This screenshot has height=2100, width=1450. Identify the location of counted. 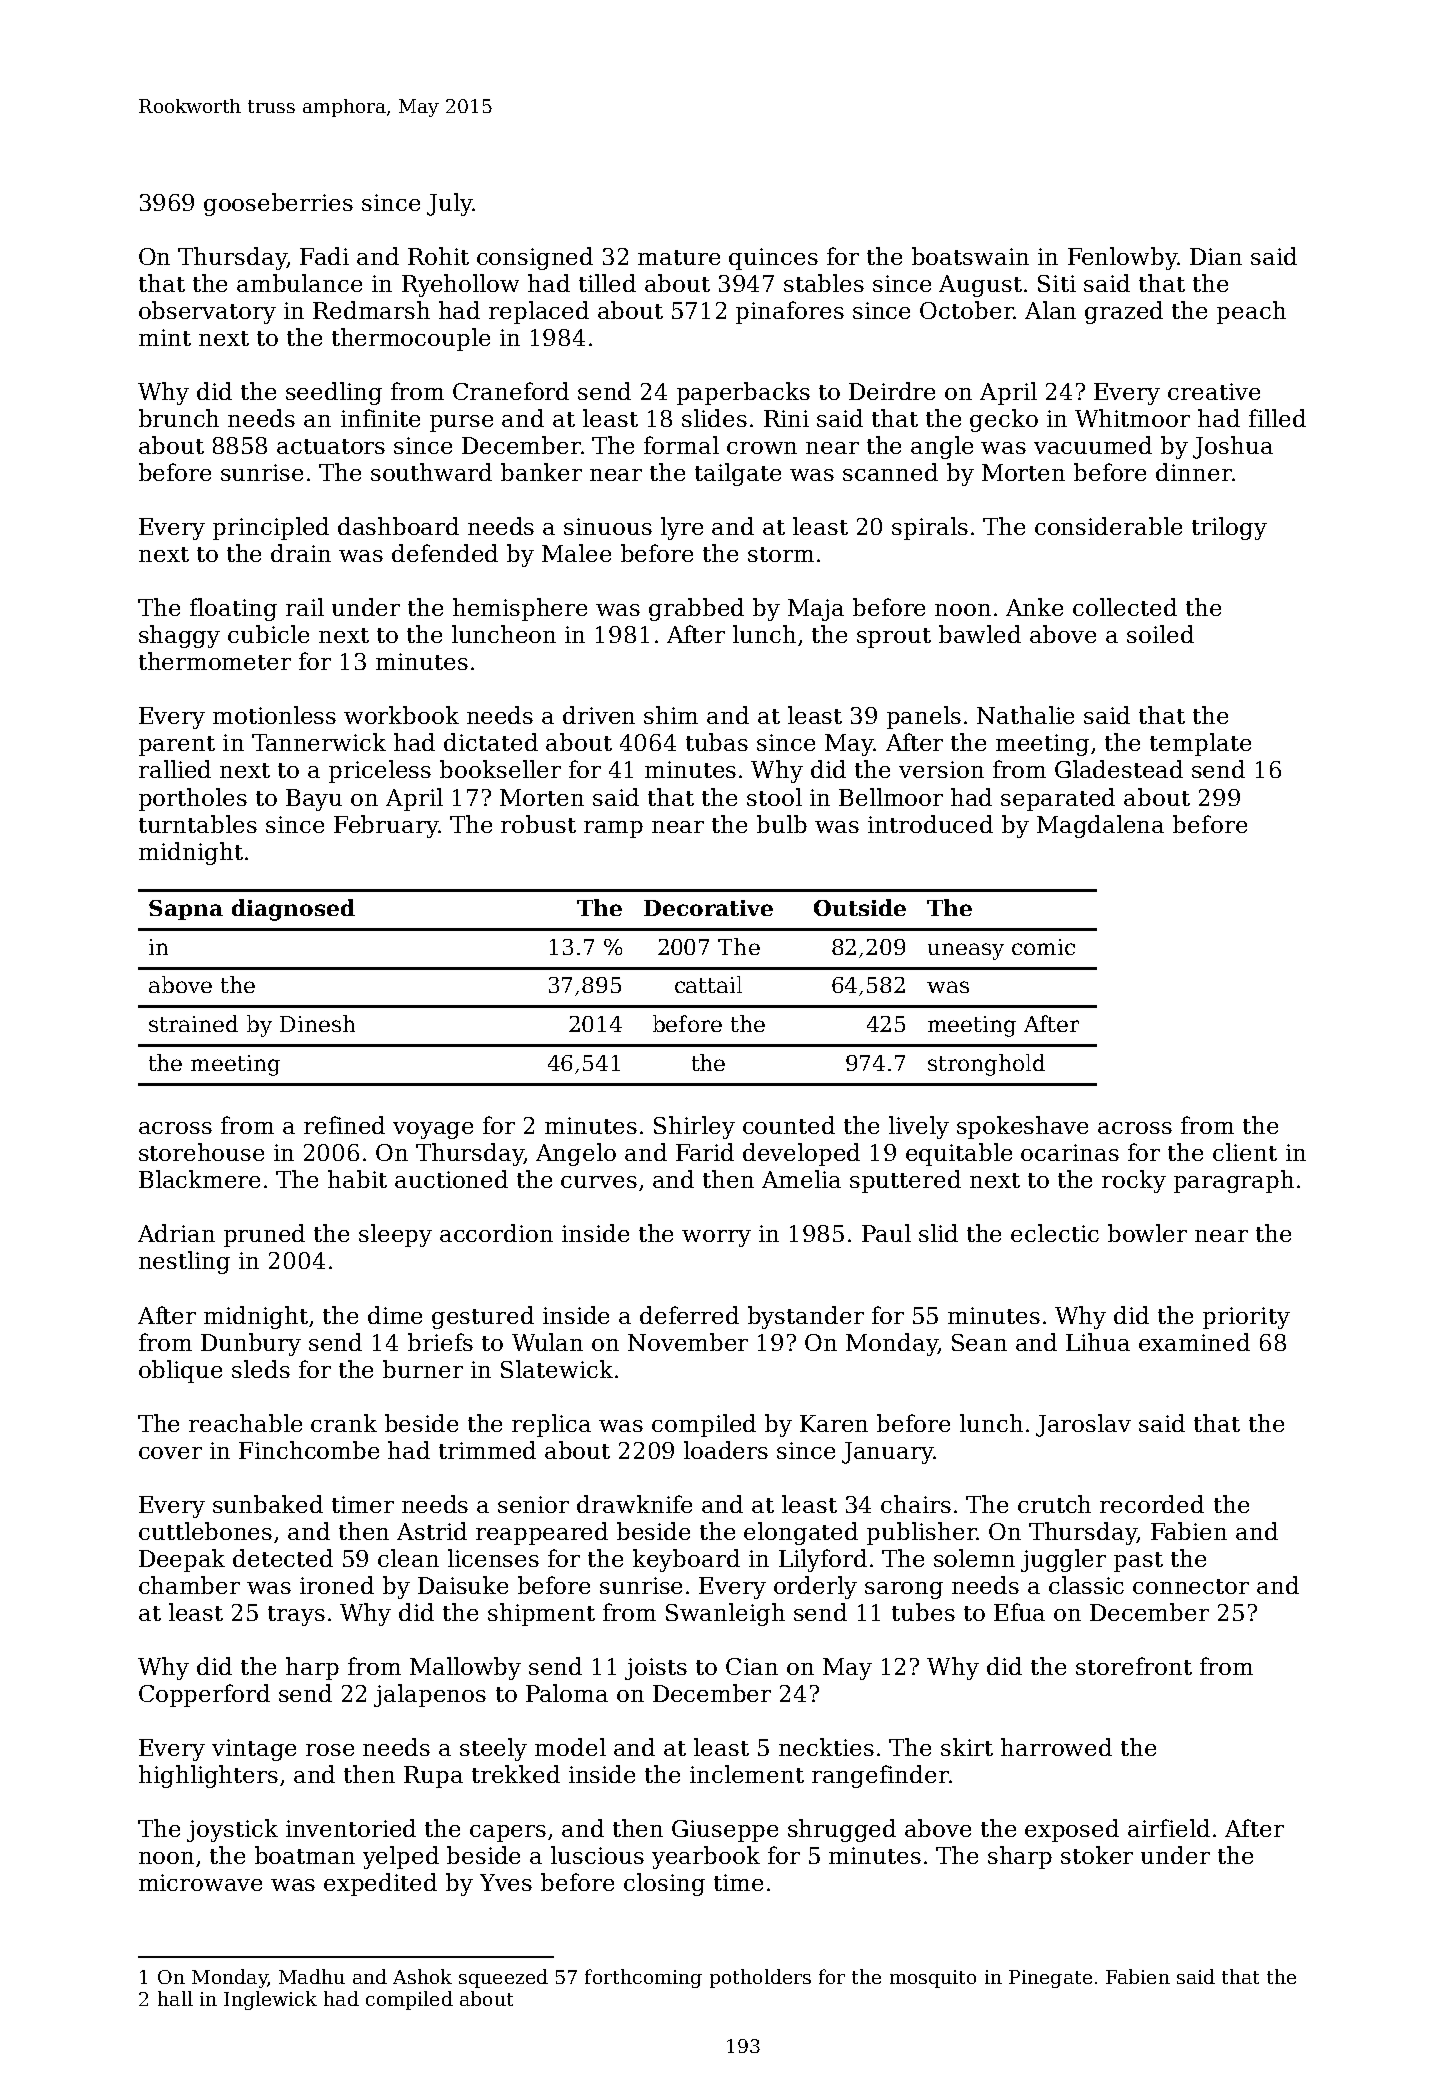
(789, 1125).
